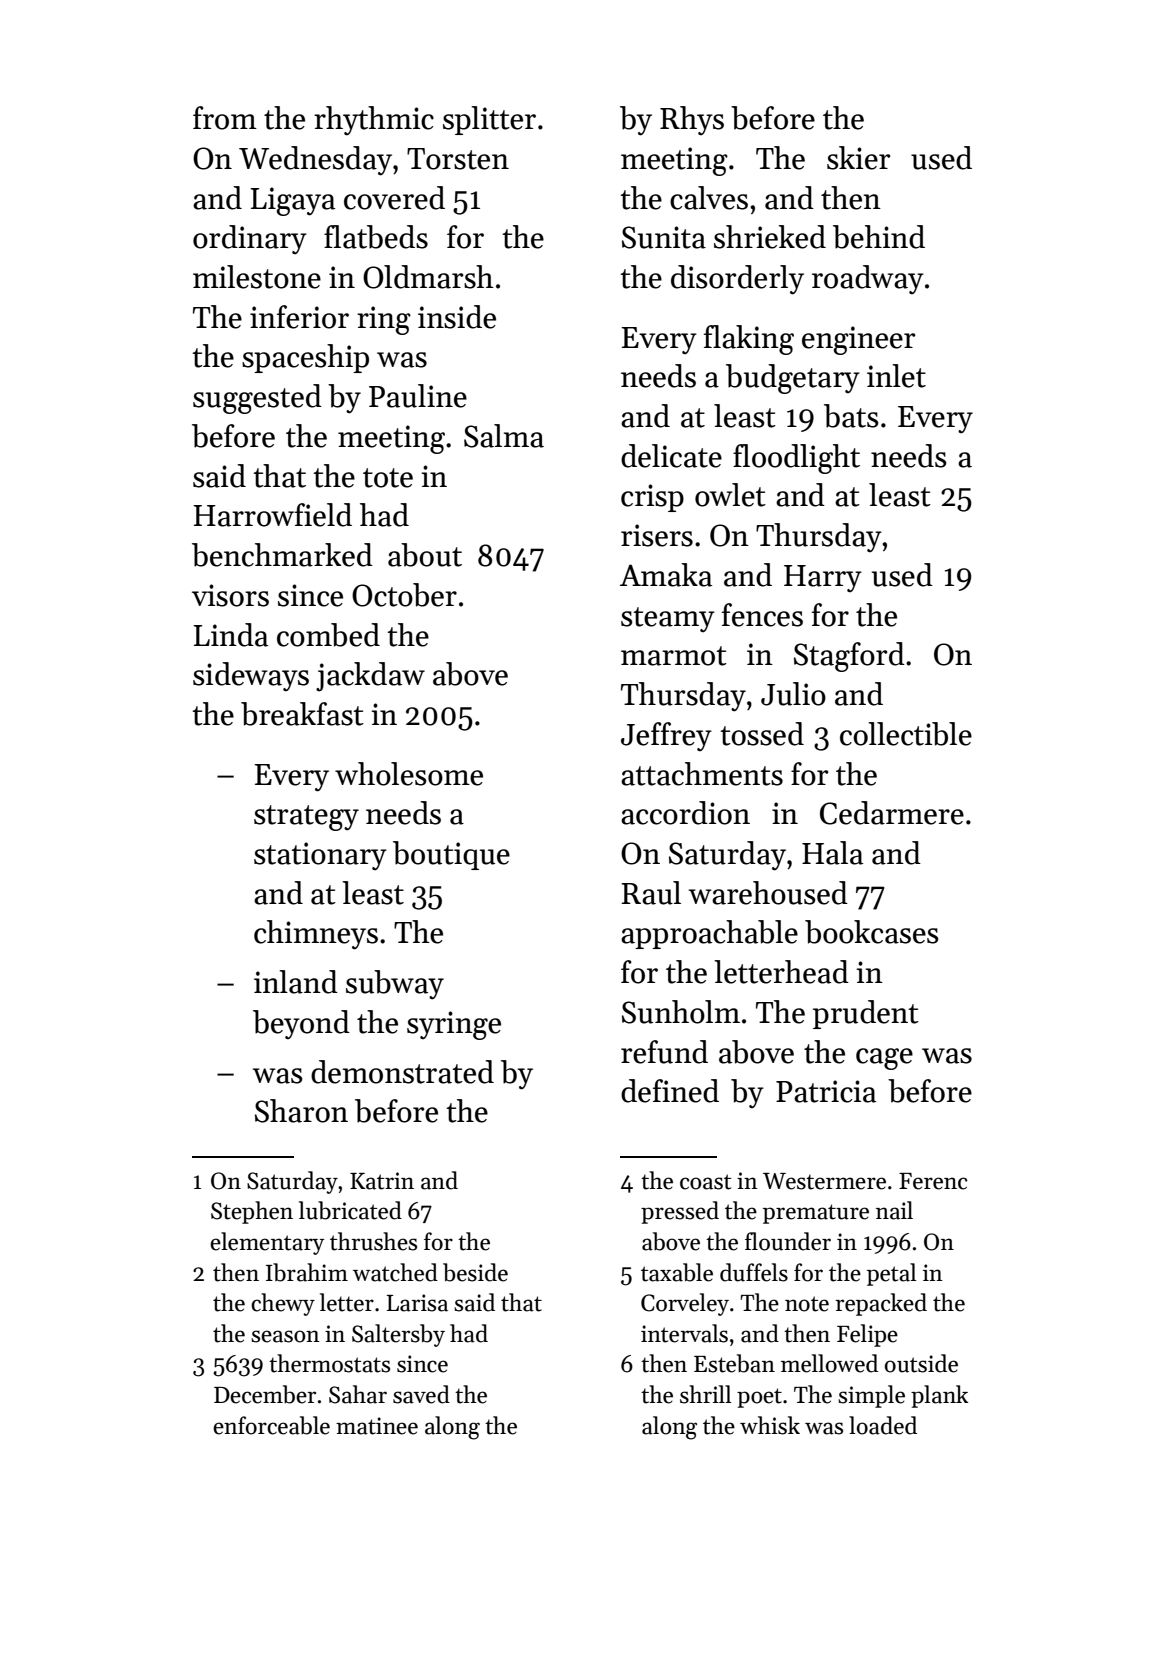  I want to click on disorderly, so click(737, 280).
